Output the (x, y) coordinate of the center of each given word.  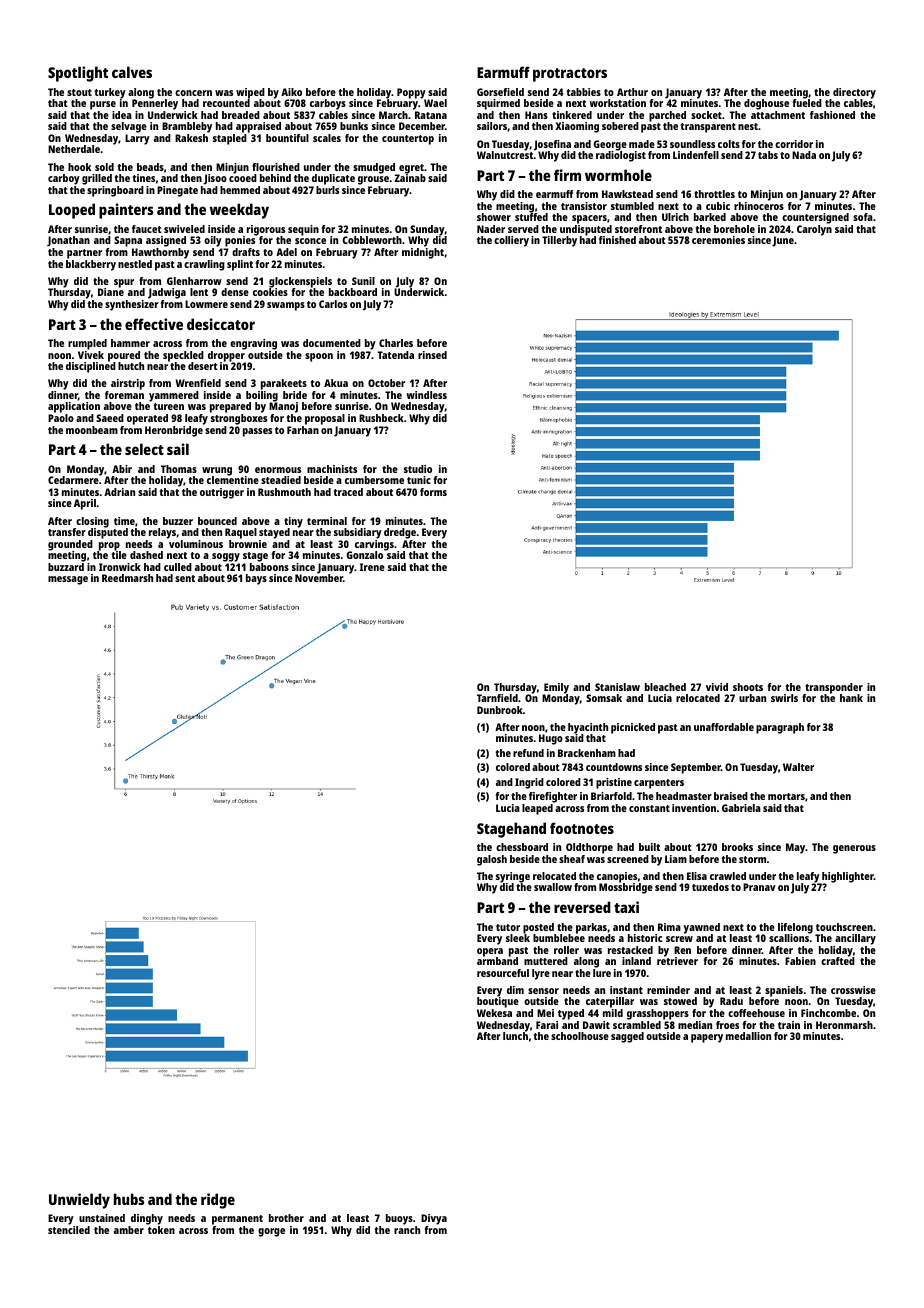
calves (132, 72)
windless (426, 395)
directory (854, 93)
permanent (237, 1220)
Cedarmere (73, 480)
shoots (748, 687)
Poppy (411, 93)
